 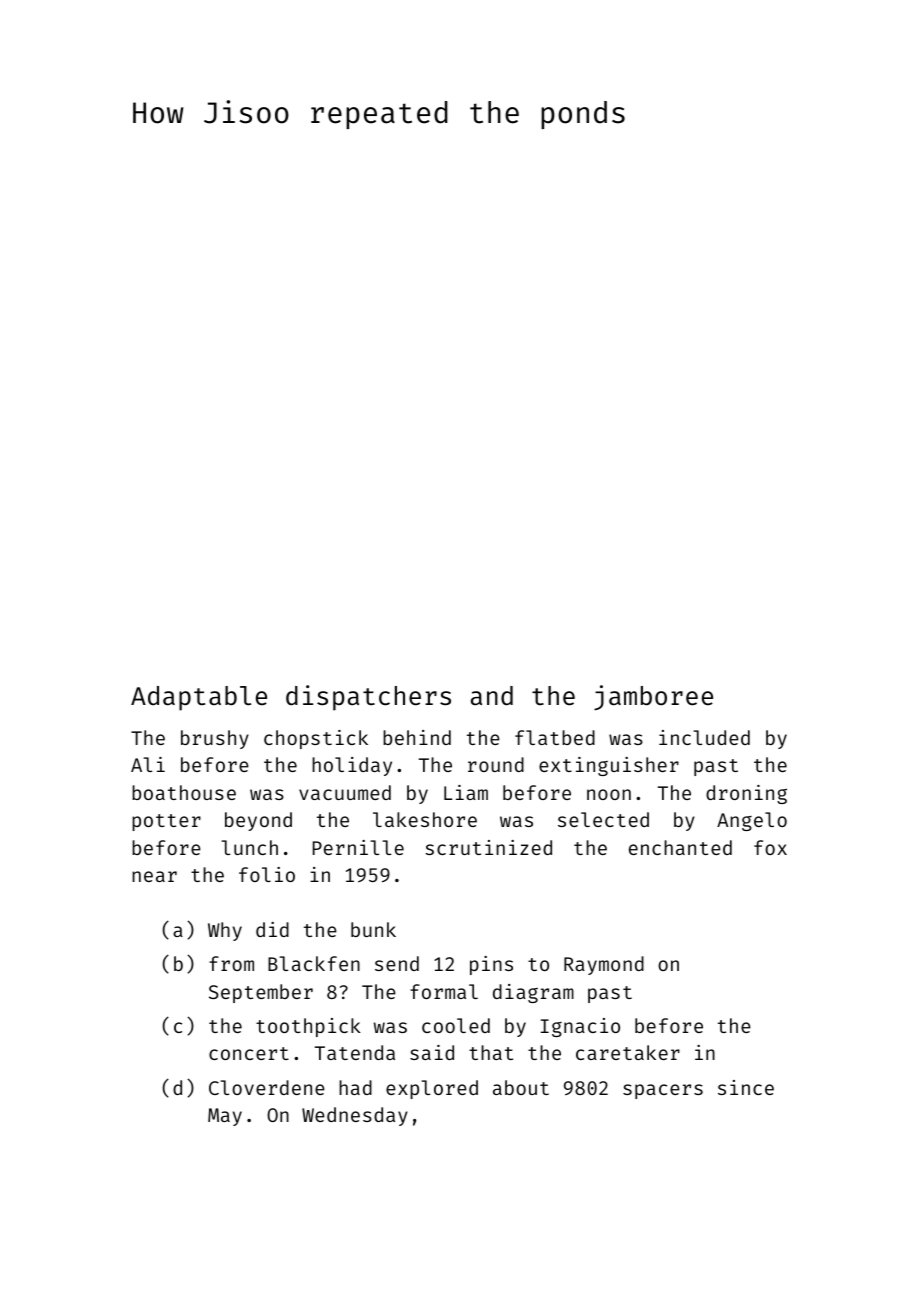 What do you see at coordinates (491, 965) in the screenshot?
I see `pins` at bounding box center [491, 965].
